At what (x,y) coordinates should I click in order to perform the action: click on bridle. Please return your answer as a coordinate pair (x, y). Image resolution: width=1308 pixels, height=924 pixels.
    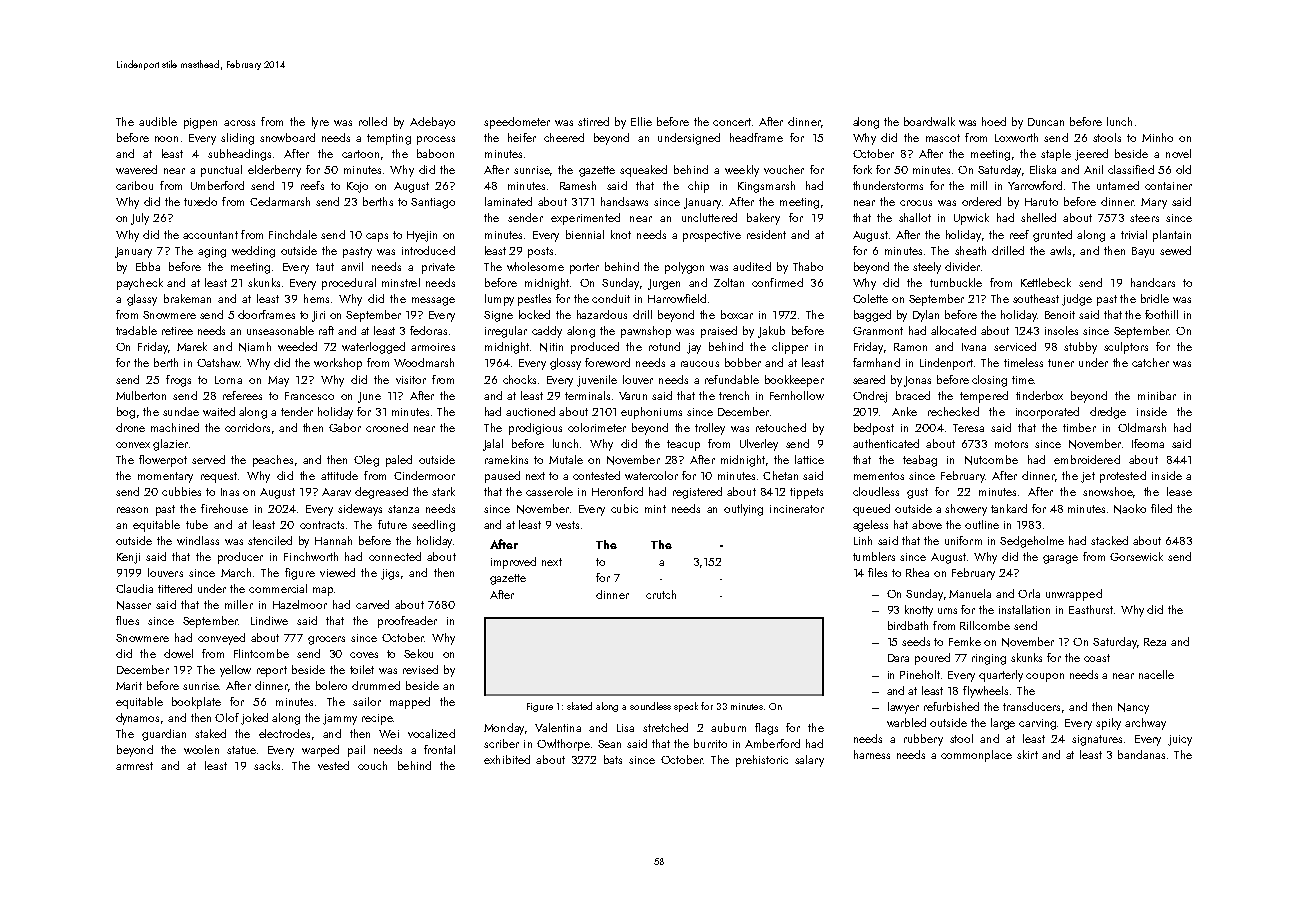
    Looking at the image, I should click on (1155, 298).
